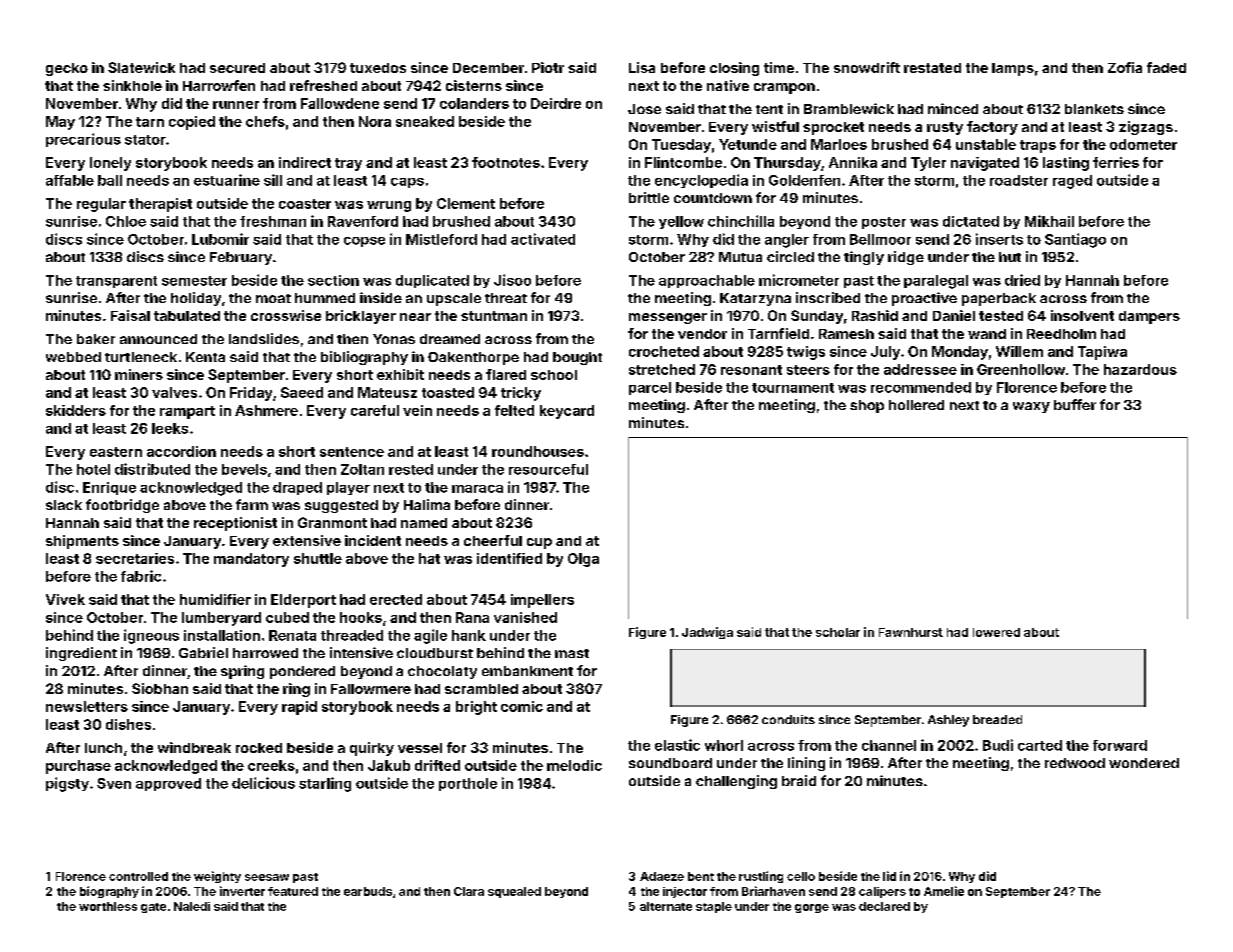 This screenshot has width=1233, height=952. I want to click on bright, so click(476, 708).
